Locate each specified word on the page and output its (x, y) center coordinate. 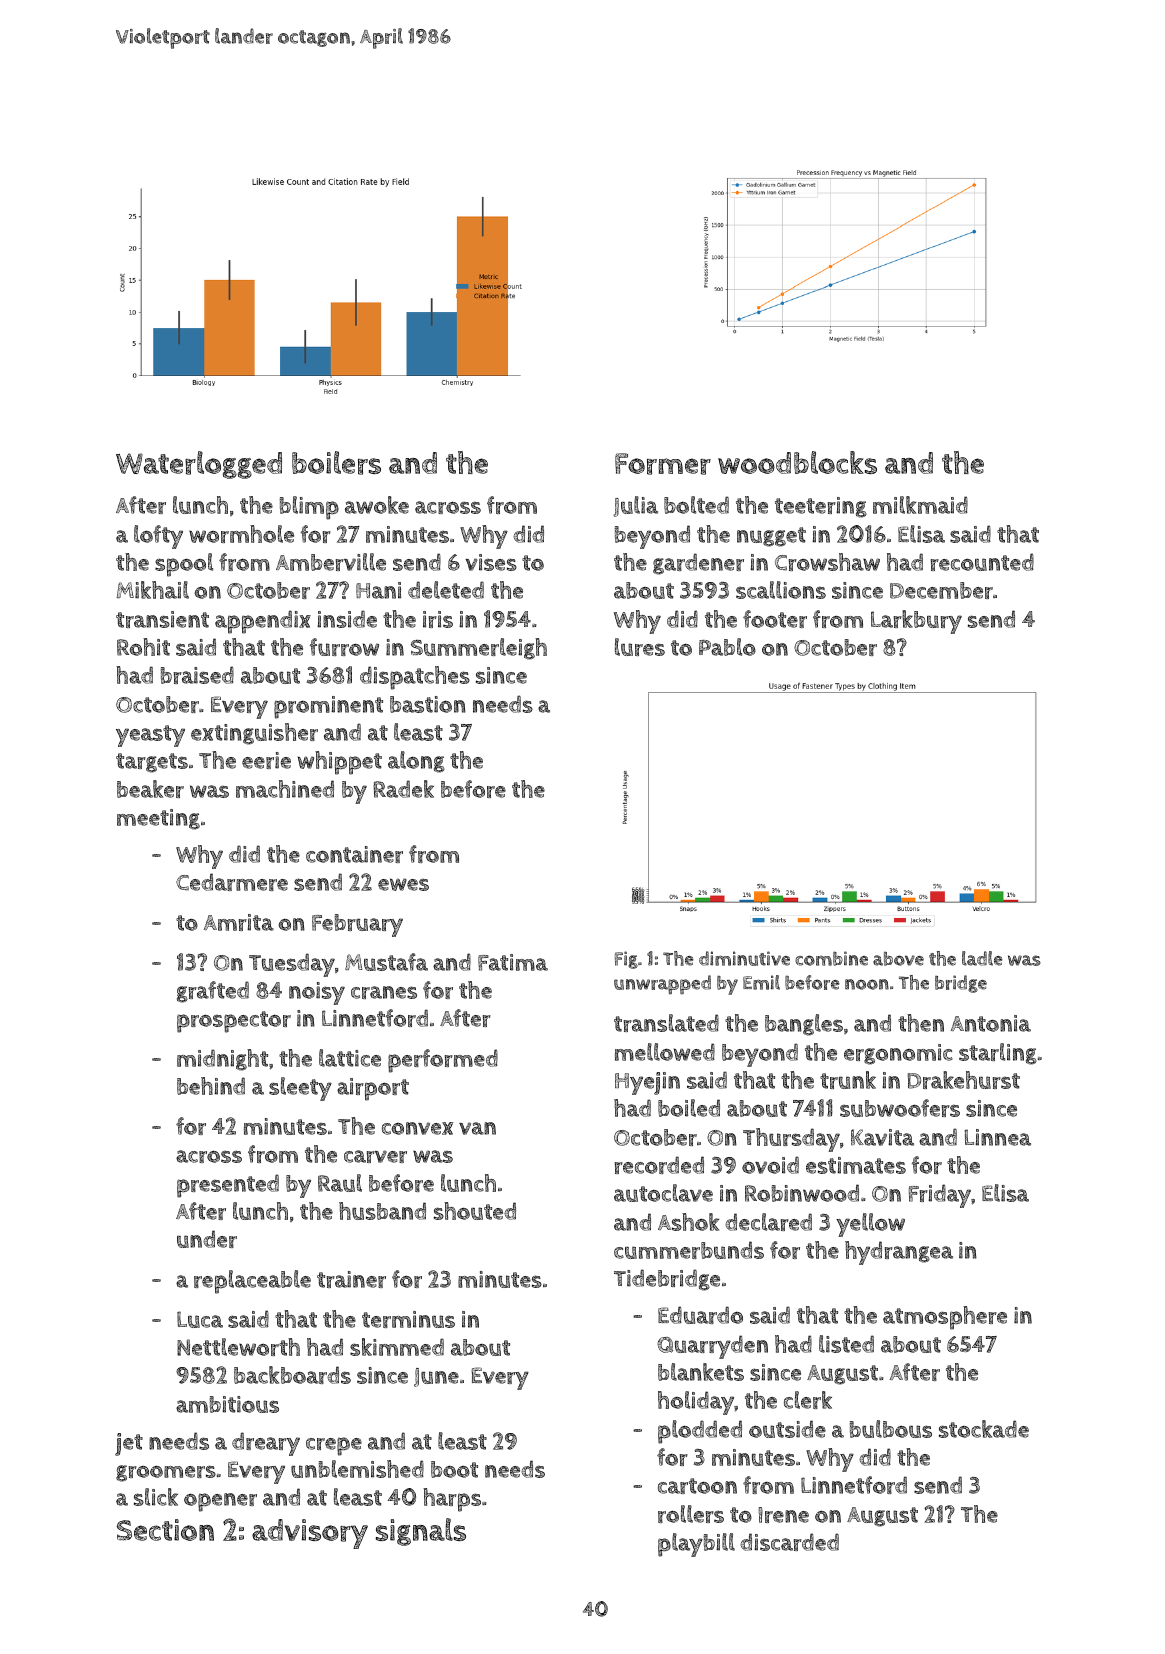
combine (831, 958)
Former (663, 464)
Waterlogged (199, 465)
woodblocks (797, 462)
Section (165, 1530)
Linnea (997, 1137)
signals (421, 1532)
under (207, 1239)
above (898, 959)
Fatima (513, 962)
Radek (403, 789)
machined (285, 789)
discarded (789, 1542)
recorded (659, 1165)
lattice (350, 1058)
